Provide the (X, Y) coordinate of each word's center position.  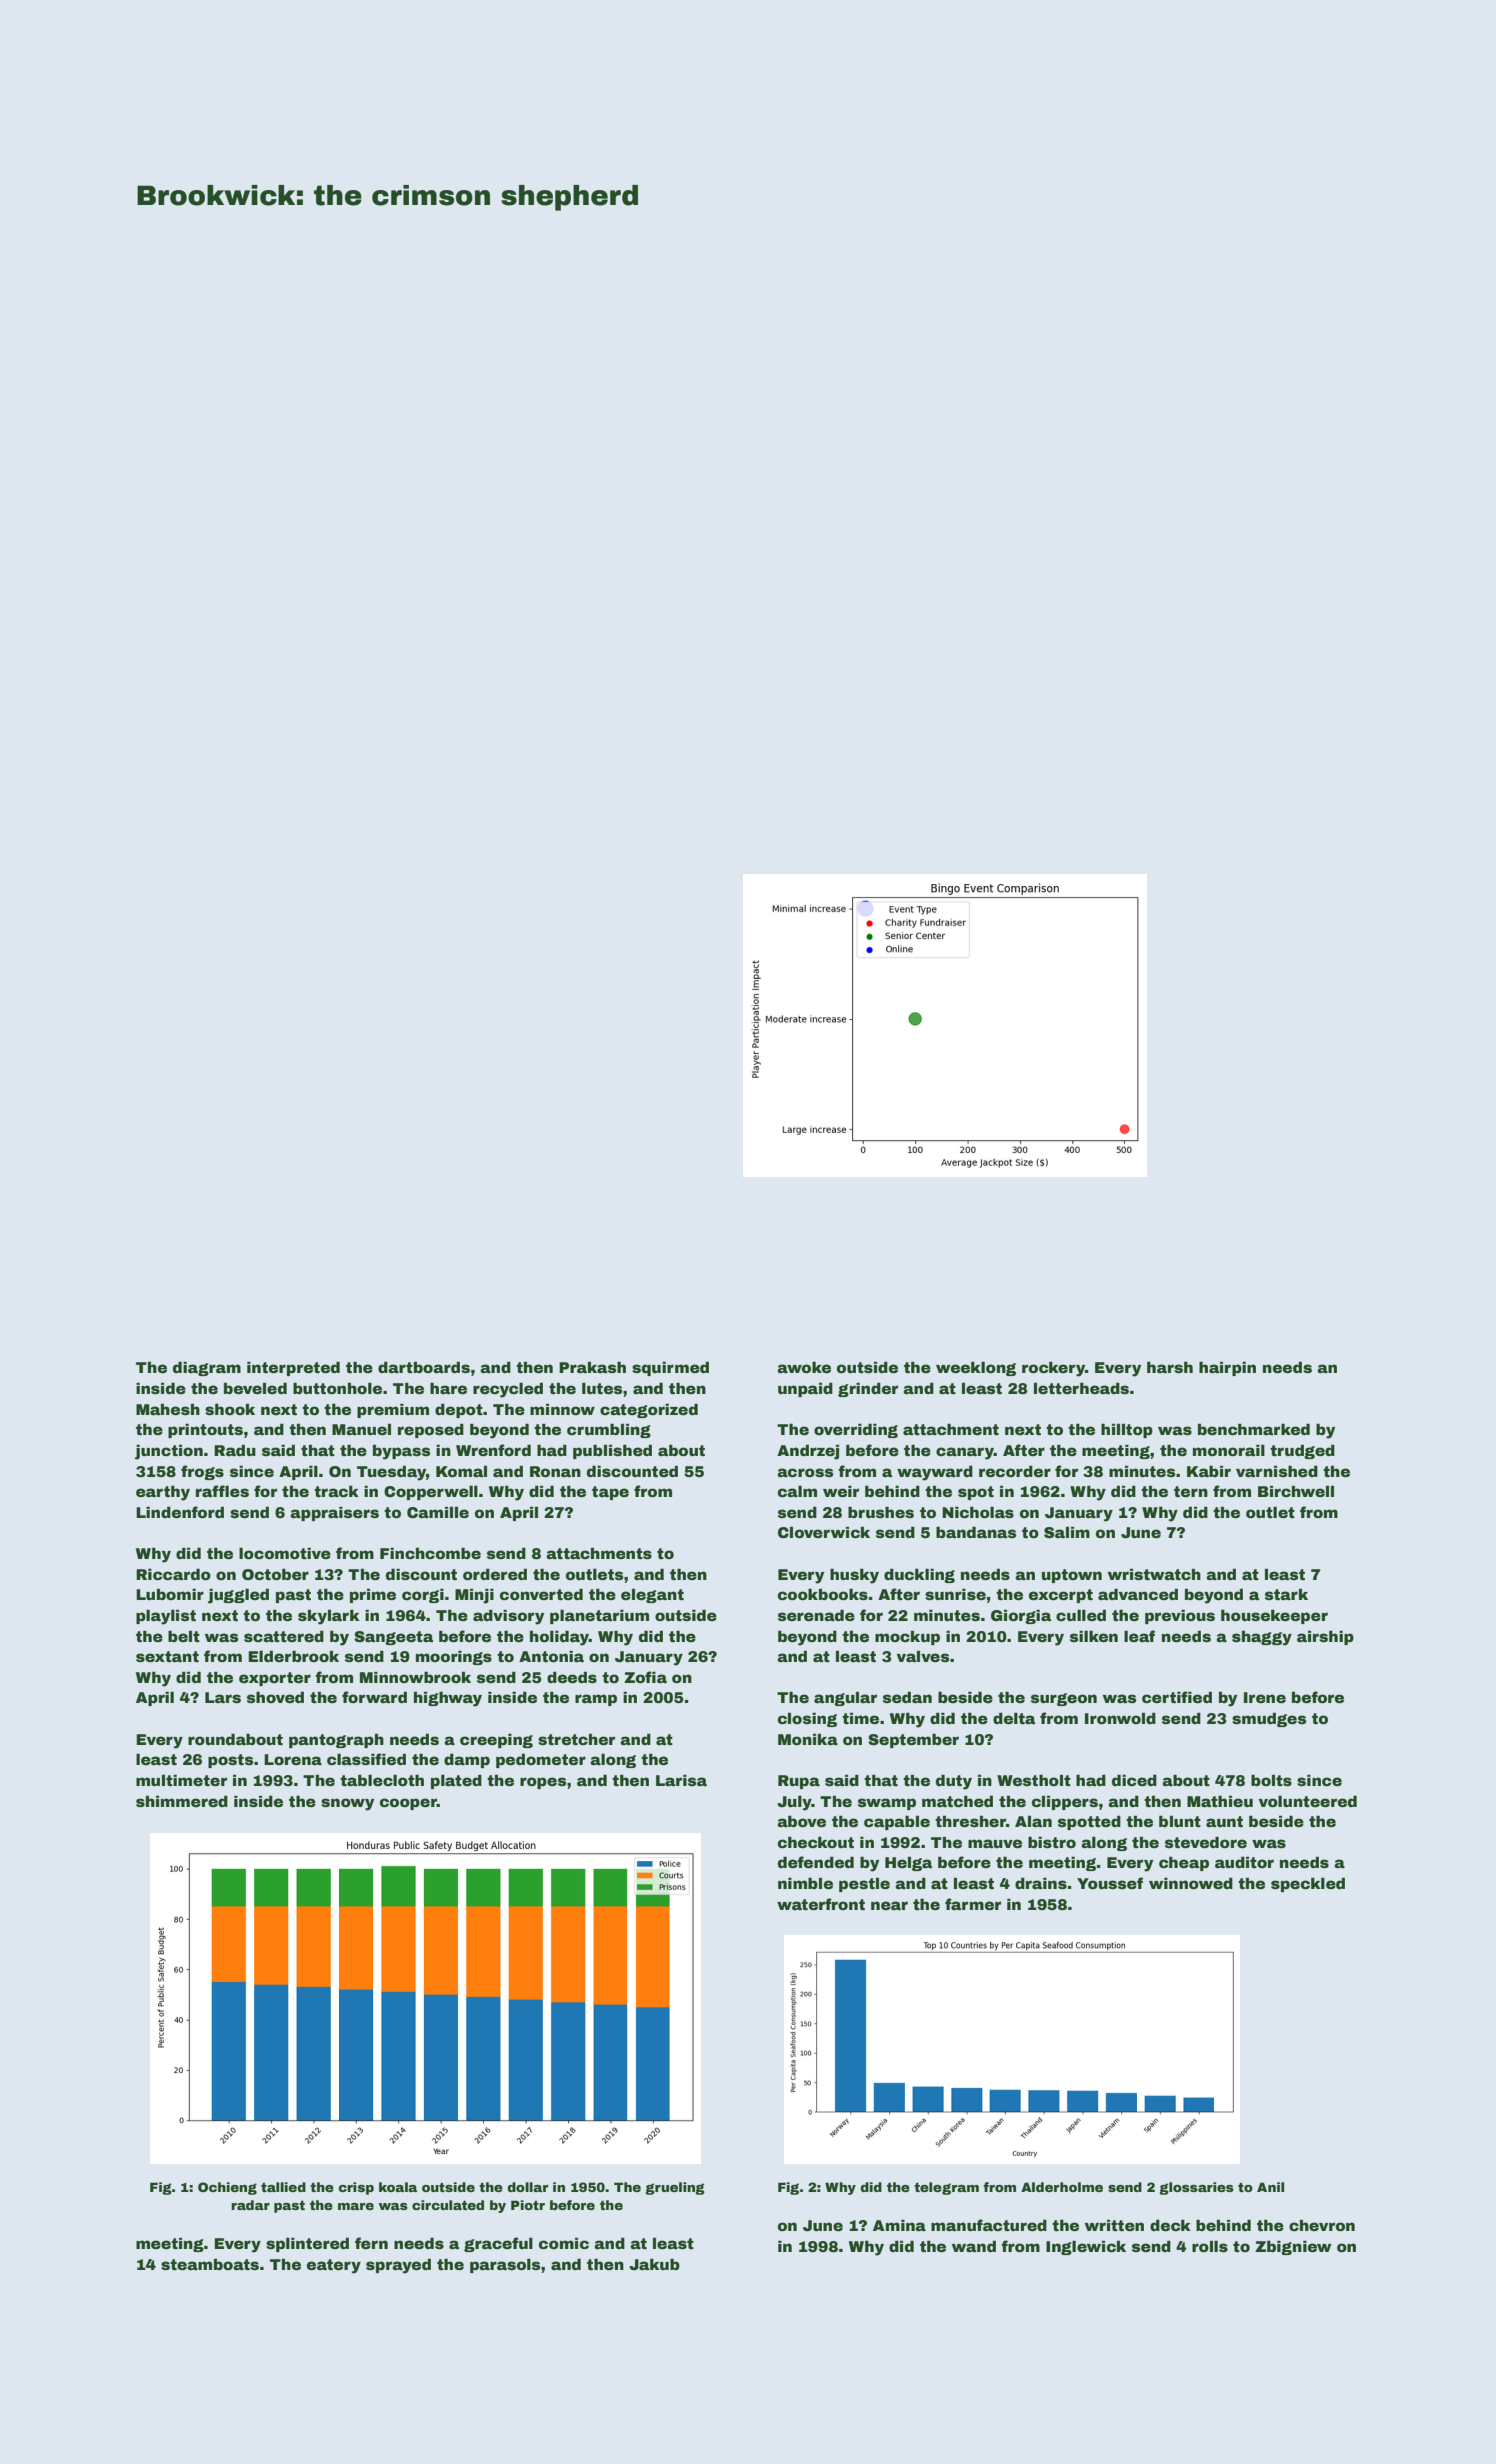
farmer (973, 1904)
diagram (207, 1368)
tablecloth (382, 1780)
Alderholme (1062, 2187)
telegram (946, 2188)
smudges (1269, 1719)
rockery (1053, 1369)
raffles (222, 1491)
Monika (808, 1739)
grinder (868, 1389)
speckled (1308, 1884)
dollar (527, 2187)
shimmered (182, 1801)
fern (371, 2243)
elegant (652, 1595)
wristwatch (1154, 1574)
